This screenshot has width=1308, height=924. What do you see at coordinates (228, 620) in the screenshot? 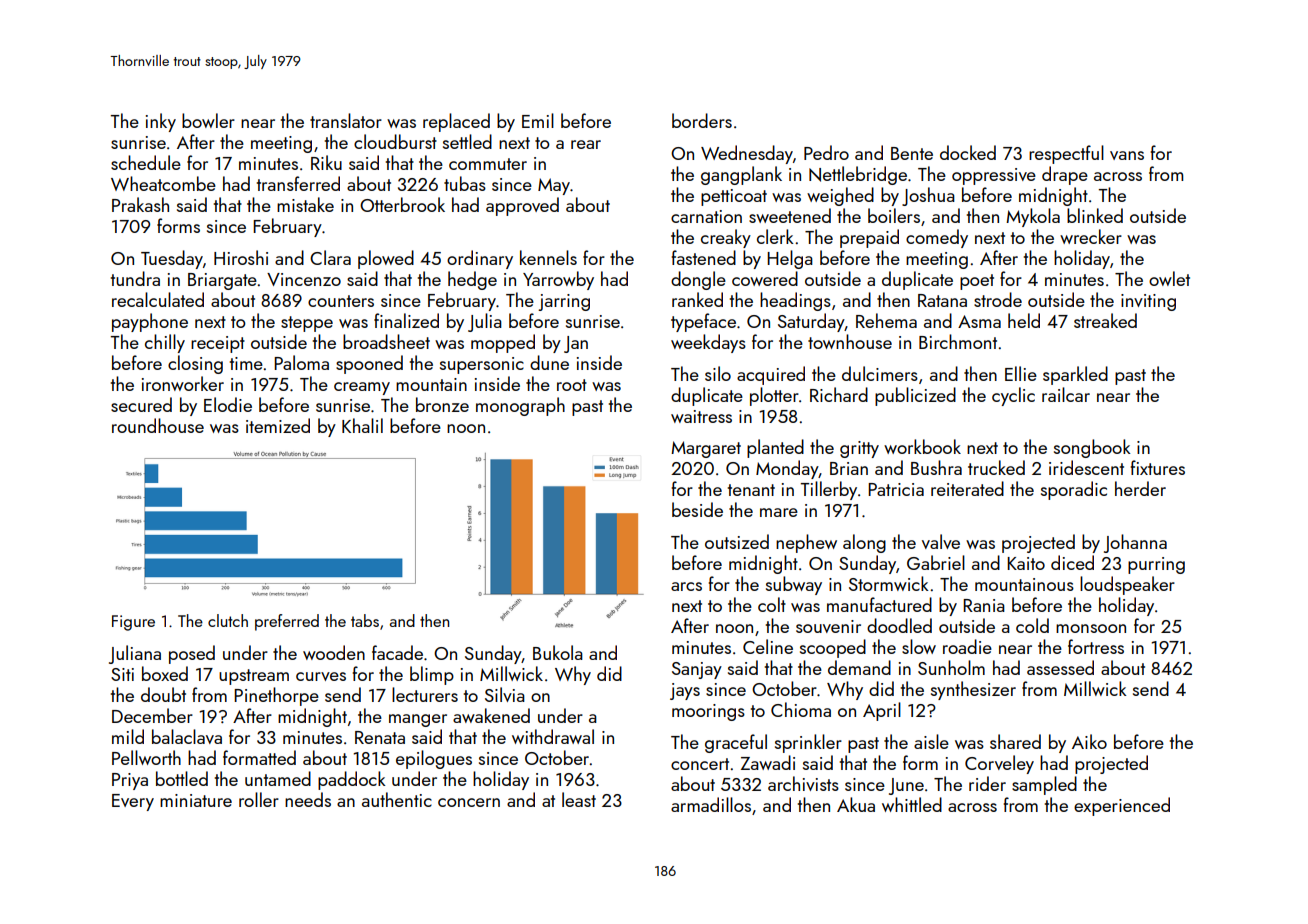
I see `clutch` at bounding box center [228, 620].
